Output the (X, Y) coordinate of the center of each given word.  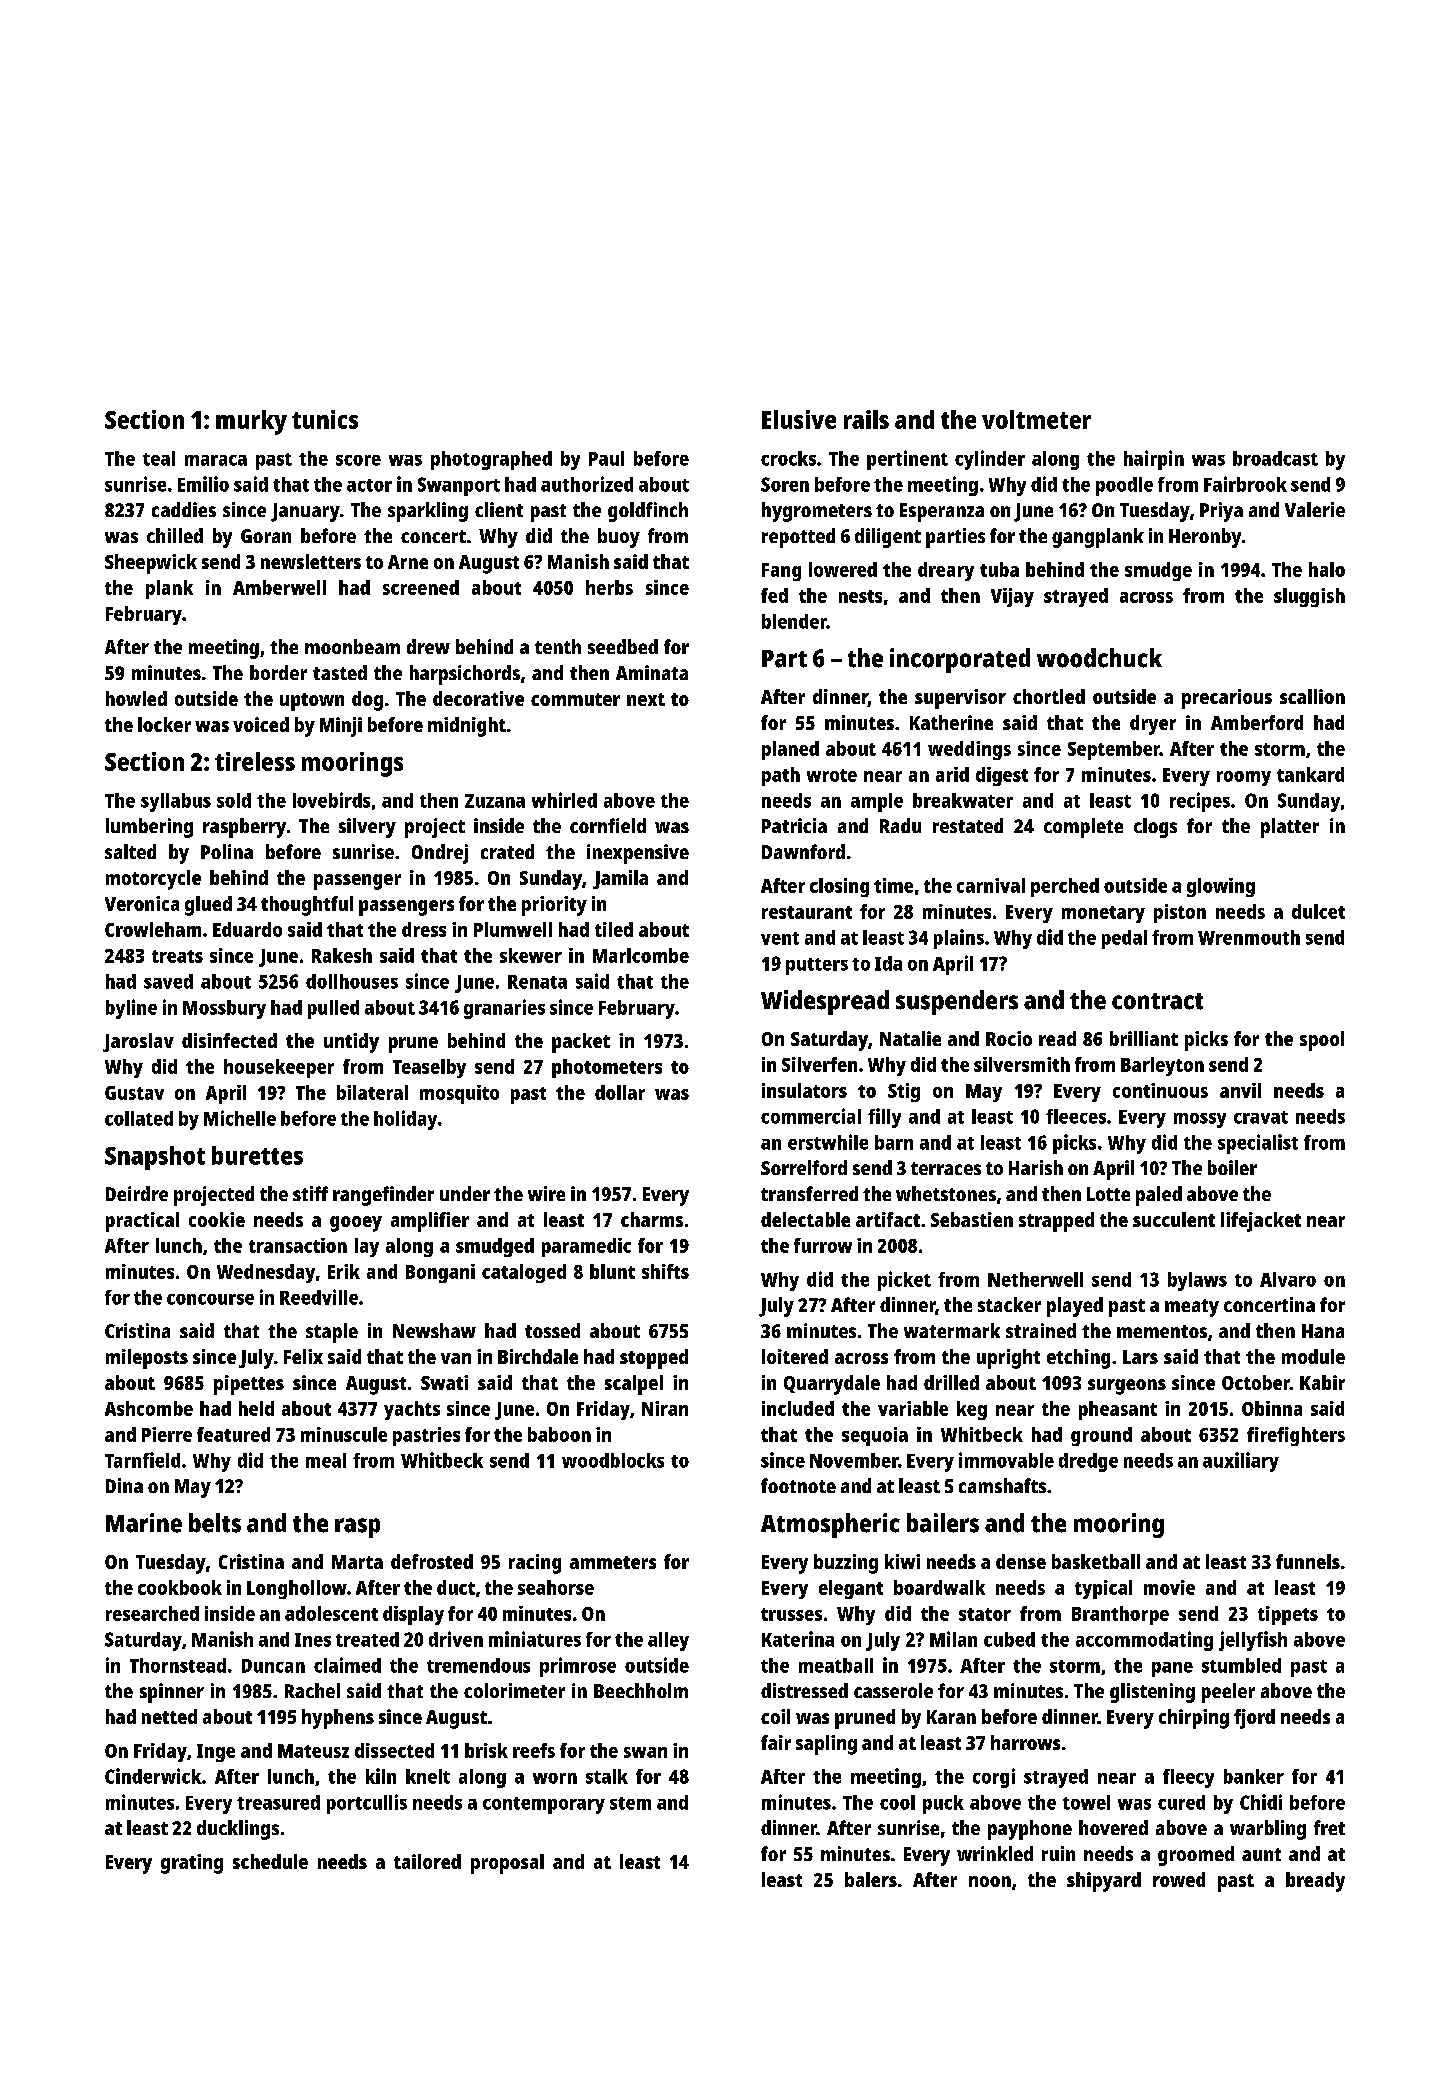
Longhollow (297, 1589)
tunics (325, 419)
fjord (1254, 1719)
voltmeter (1036, 419)
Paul (606, 458)
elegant (851, 1589)
